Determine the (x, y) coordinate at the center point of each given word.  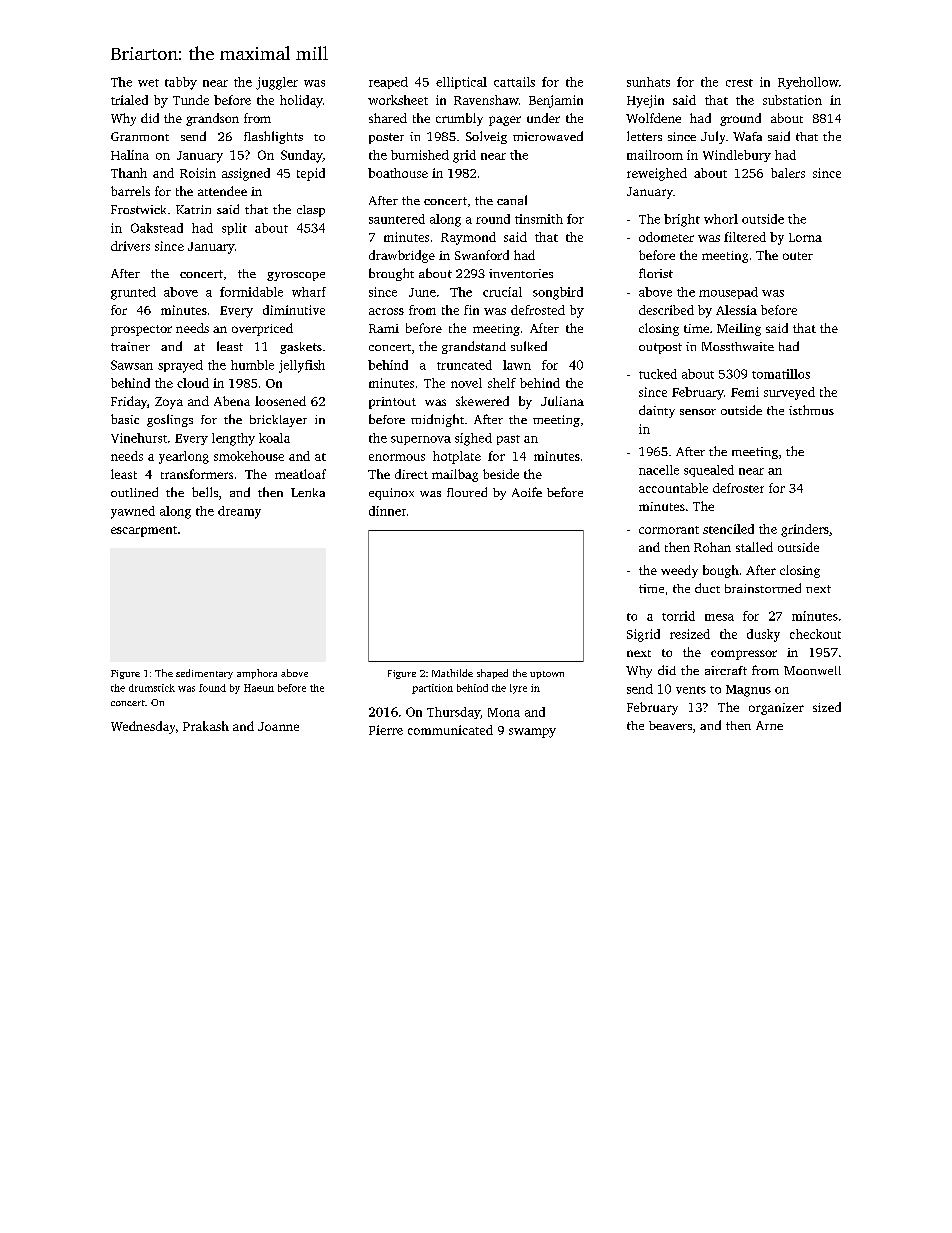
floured (467, 492)
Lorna (805, 237)
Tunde (191, 100)
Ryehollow (808, 83)
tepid (311, 174)
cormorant (669, 530)
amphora (257, 674)
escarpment (144, 531)
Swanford (482, 255)
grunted (133, 293)
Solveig (486, 137)
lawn (517, 365)
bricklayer (278, 421)
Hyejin (645, 101)
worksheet (398, 100)
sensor (698, 412)
